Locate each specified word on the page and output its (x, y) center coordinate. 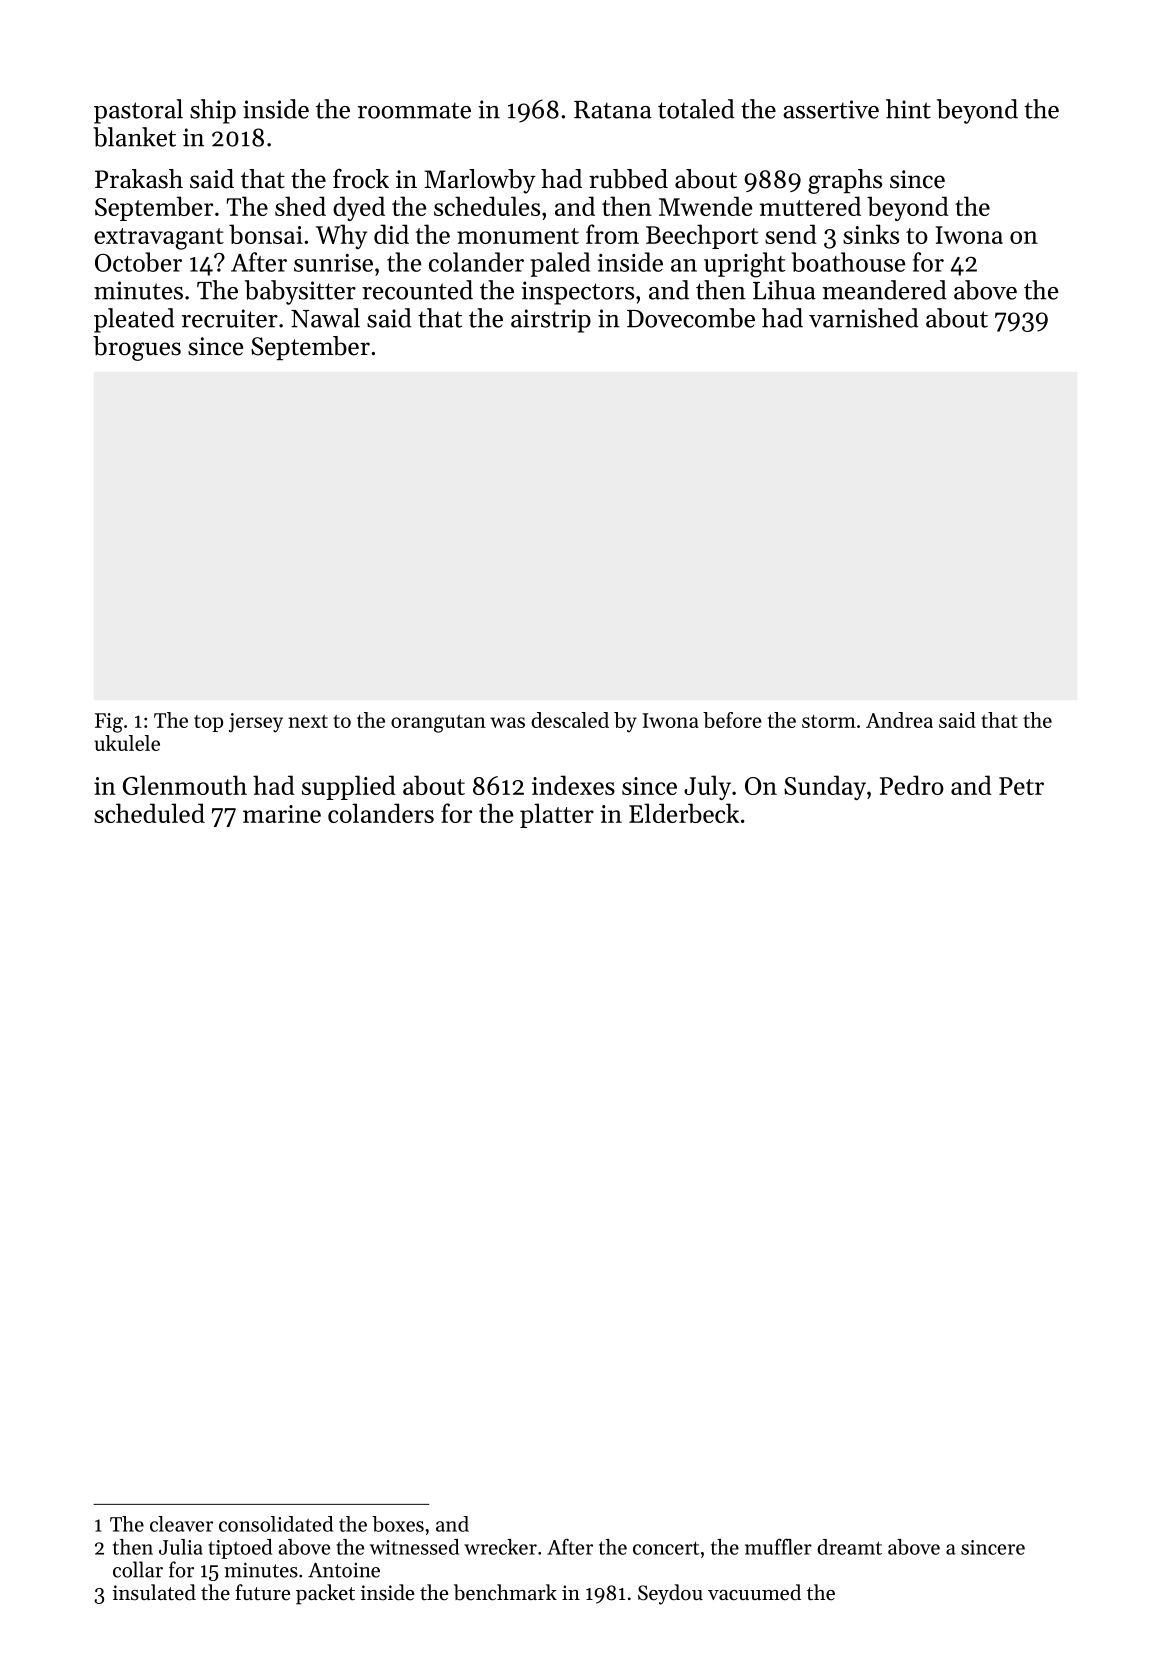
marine (282, 814)
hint (908, 109)
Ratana (613, 110)
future (262, 1592)
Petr (1021, 786)
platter (557, 815)
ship (213, 111)
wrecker (500, 1547)
